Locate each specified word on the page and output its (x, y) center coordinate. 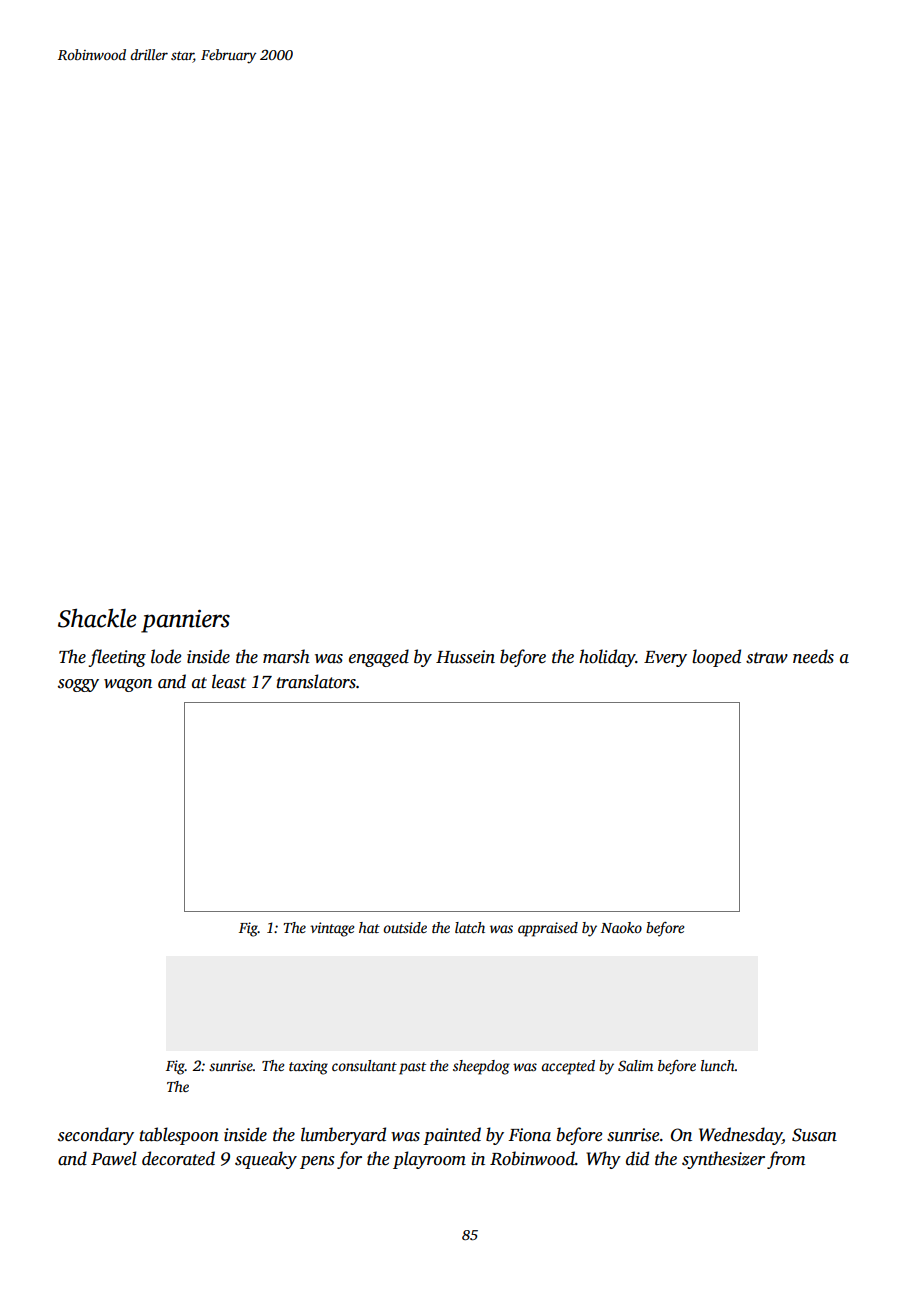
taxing (308, 1067)
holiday (607, 658)
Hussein (465, 657)
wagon (128, 685)
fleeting (117, 658)
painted (452, 1136)
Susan (814, 1135)
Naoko (621, 927)
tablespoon (179, 1136)
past (412, 1068)
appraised (548, 929)
